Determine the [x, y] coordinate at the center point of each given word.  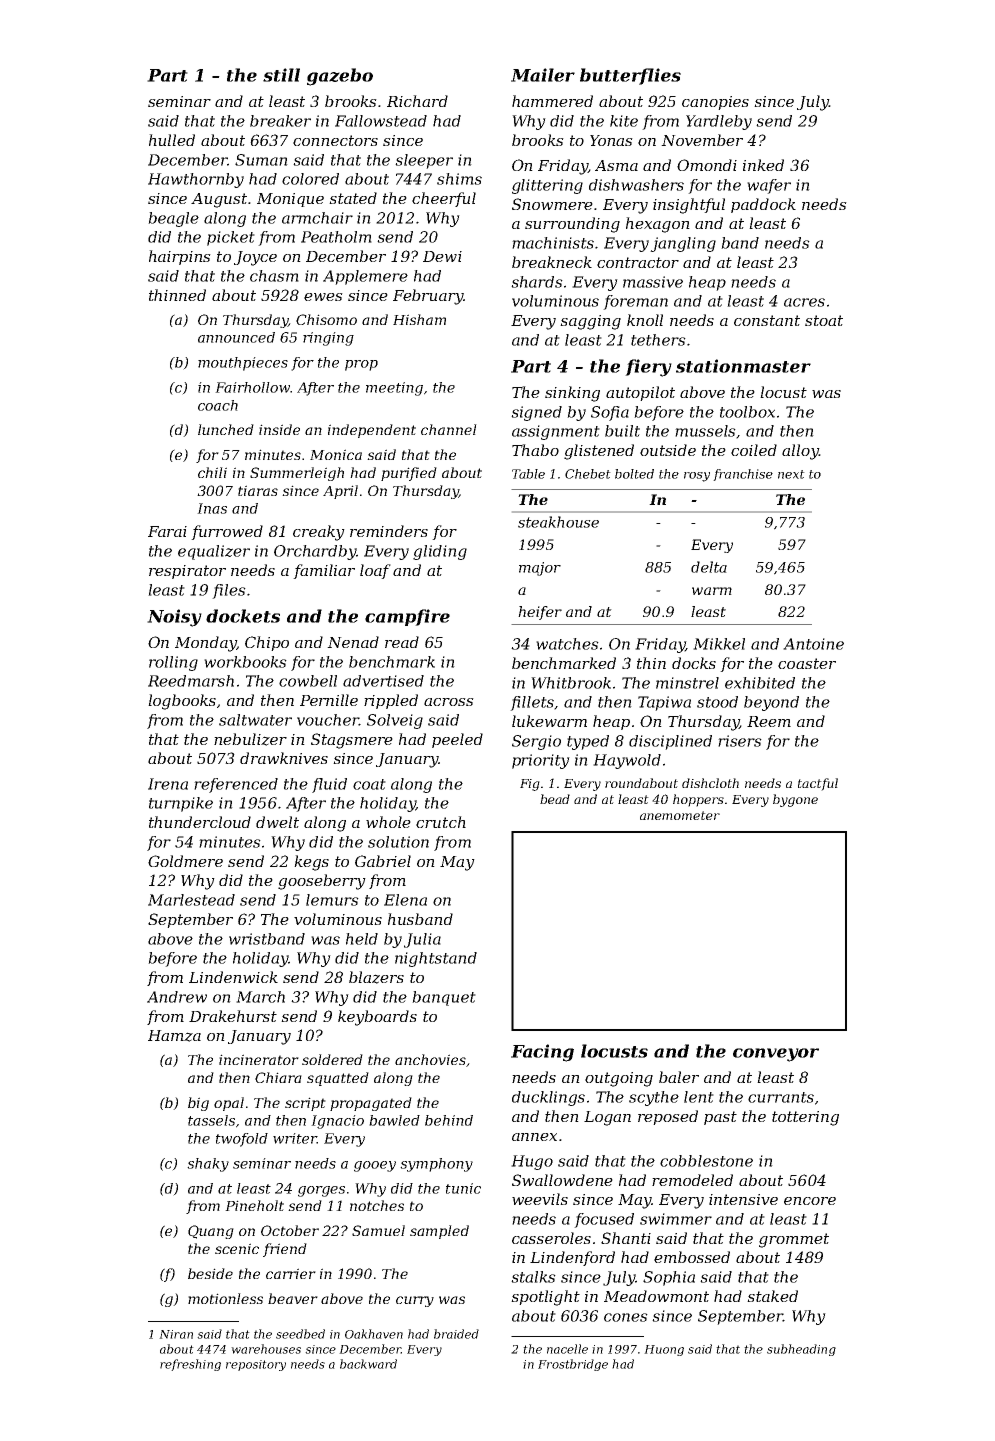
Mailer [543, 75]
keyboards [377, 1018]
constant [767, 320]
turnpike [181, 804]
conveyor [776, 1055]
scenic [237, 1248]
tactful [818, 784]
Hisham [419, 319]
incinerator [259, 1059]
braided [456, 1334]
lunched [226, 429]
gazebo [340, 77]
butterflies [630, 76]
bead [555, 799]
